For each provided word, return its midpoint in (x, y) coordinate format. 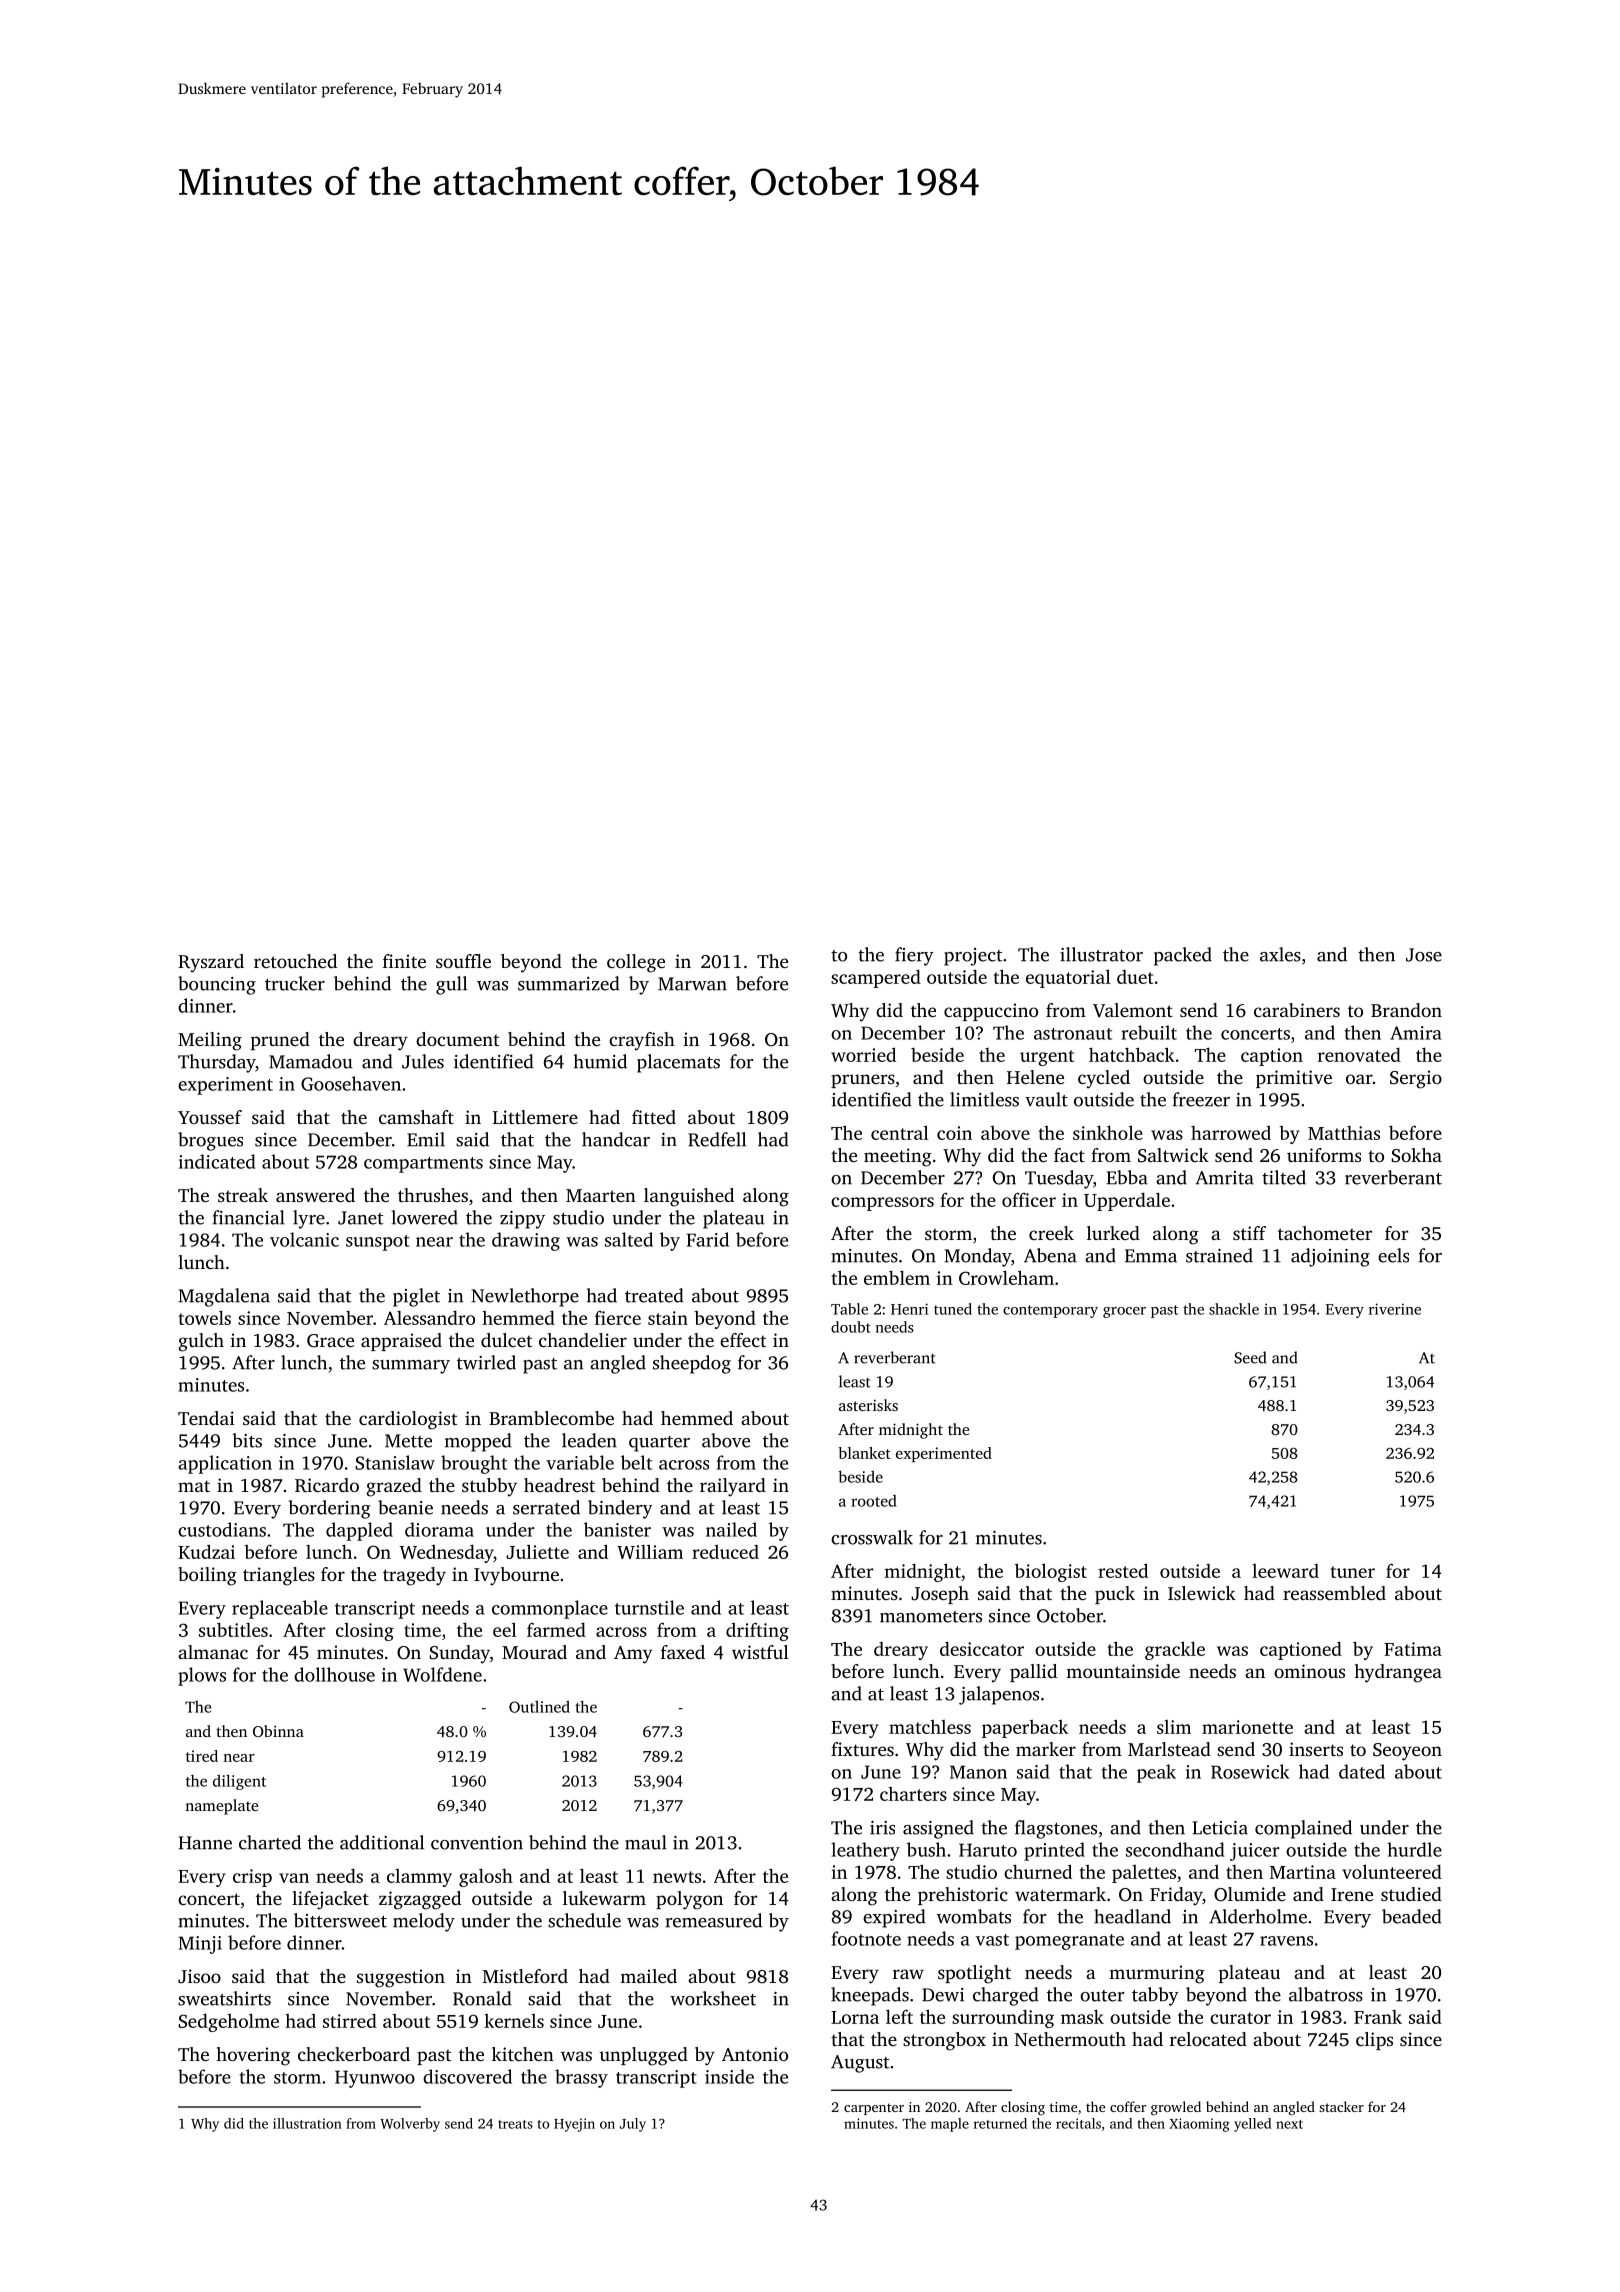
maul (646, 1842)
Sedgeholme (228, 2022)
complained (1303, 1829)
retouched (295, 961)
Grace (330, 1341)
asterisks (868, 1405)
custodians (222, 1529)
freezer (1201, 1099)
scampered (876, 978)
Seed (1250, 1357)
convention (477, 1843)
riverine (1395, 1309)
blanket (864, 1453)
